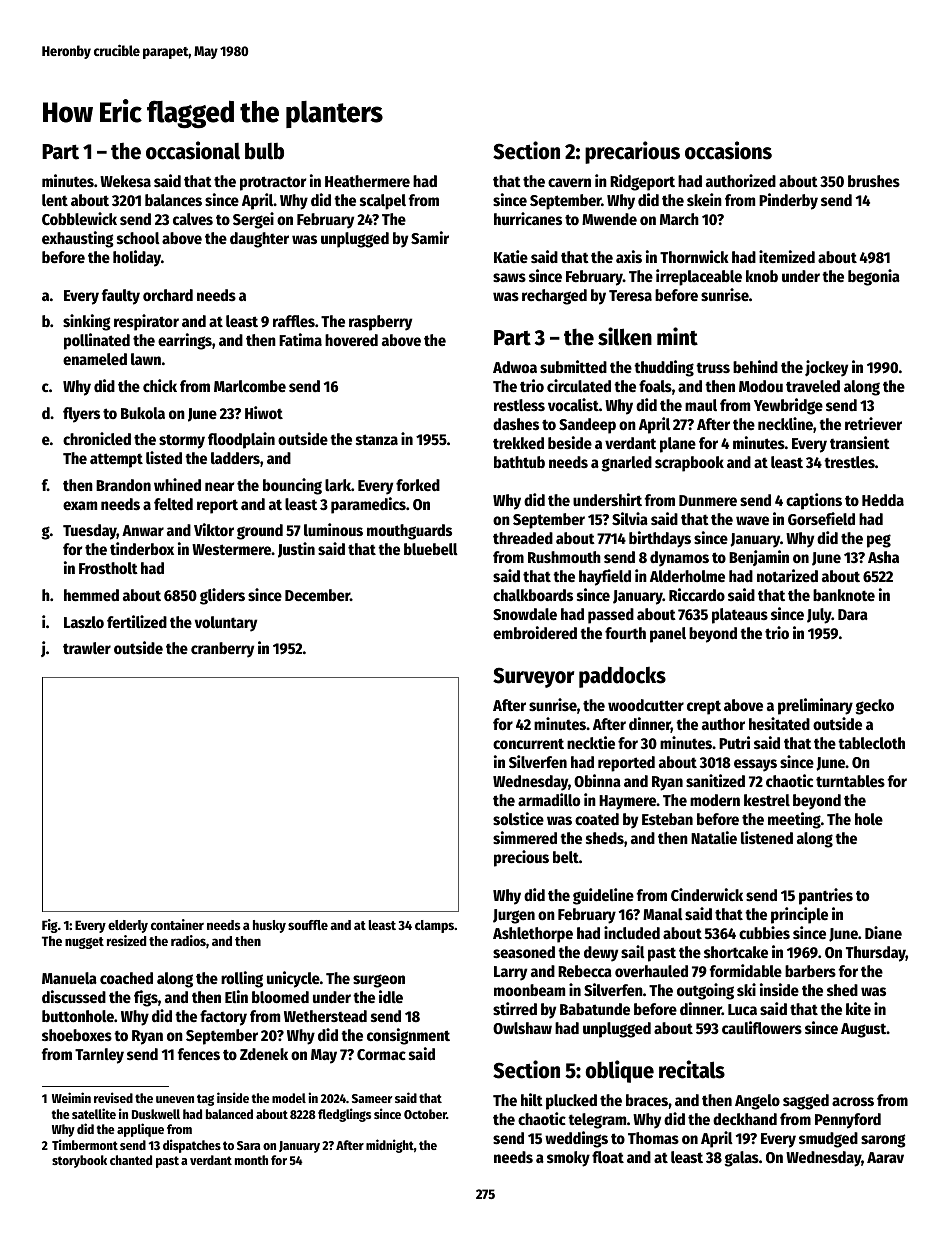  What do you see at coordinates (97, 439) in the document?
I see `chronicled` at bounding box center [97, 439].
